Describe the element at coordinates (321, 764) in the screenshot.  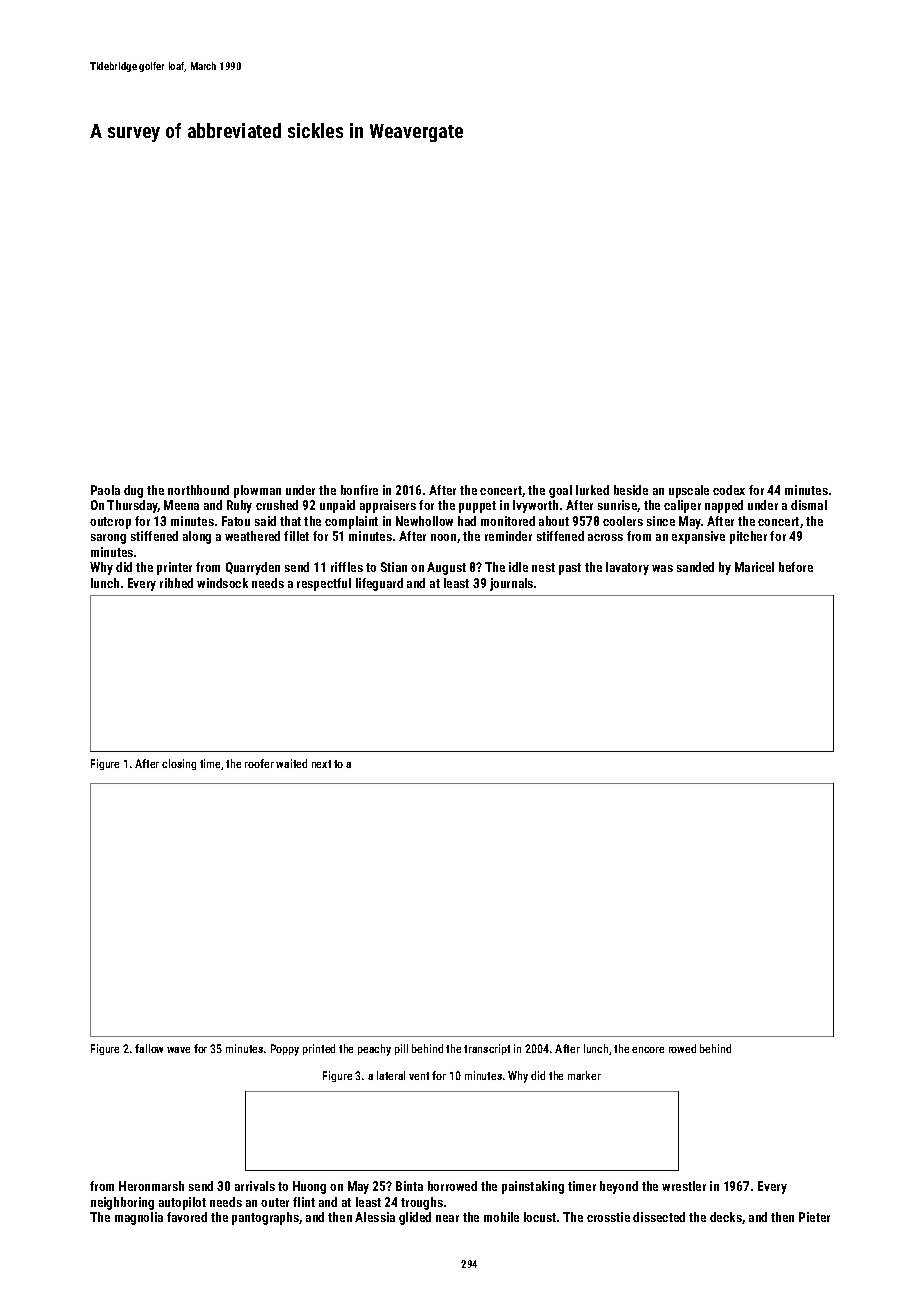
I see `next` at that location.
